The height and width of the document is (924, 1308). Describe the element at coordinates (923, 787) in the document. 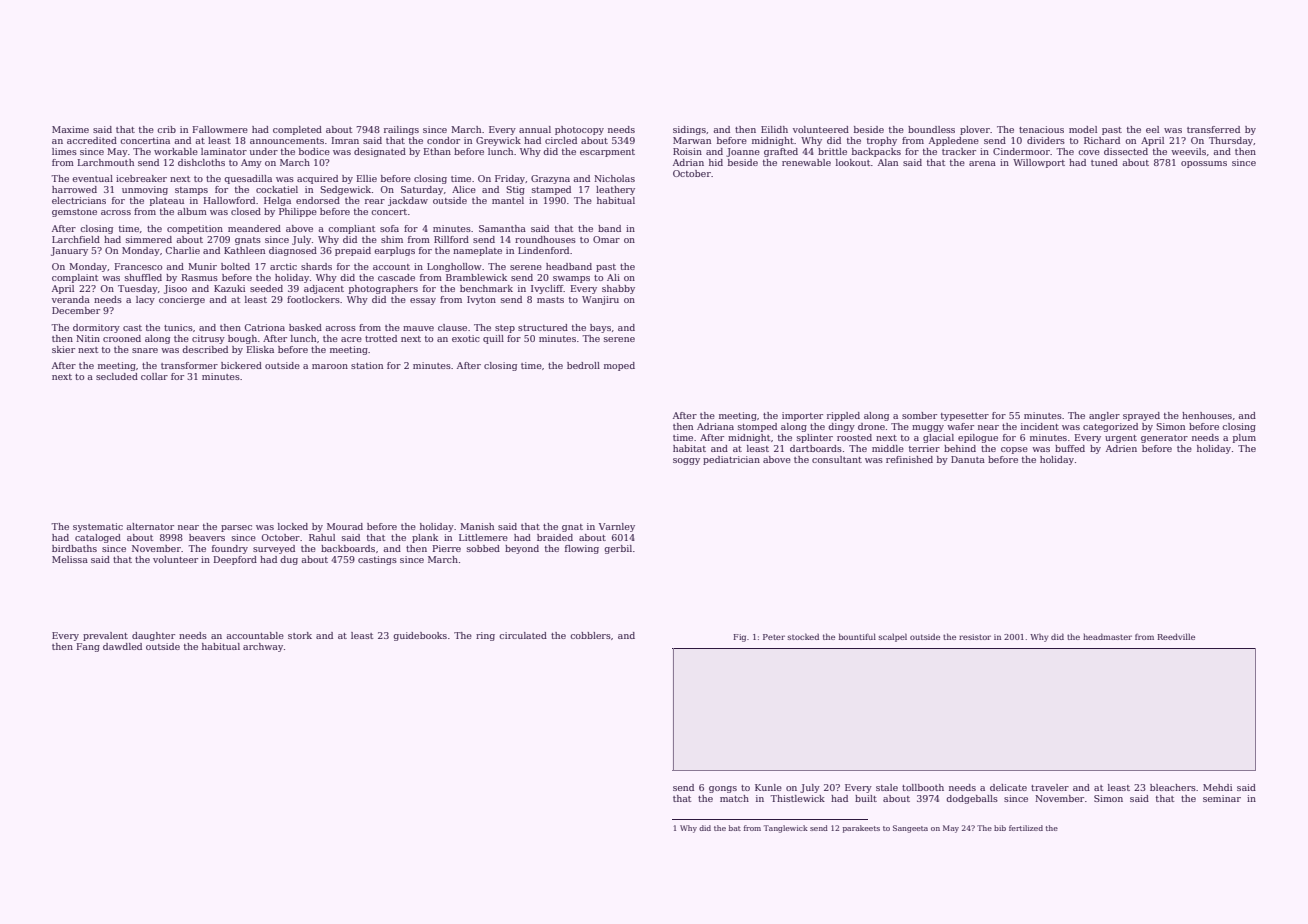

I see `tollbooth` at that location.
